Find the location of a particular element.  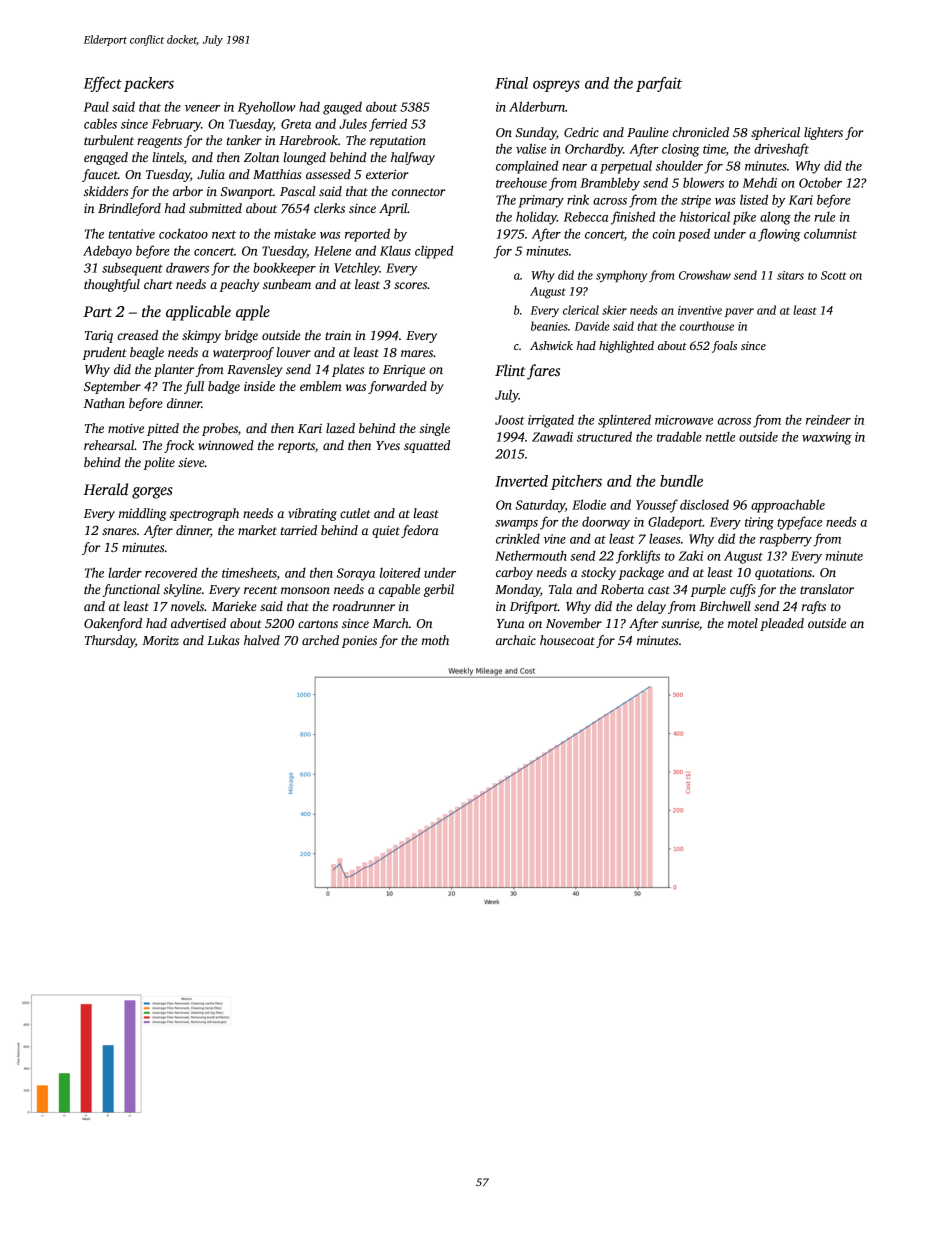

Final is located at coordinates (511, 83).
